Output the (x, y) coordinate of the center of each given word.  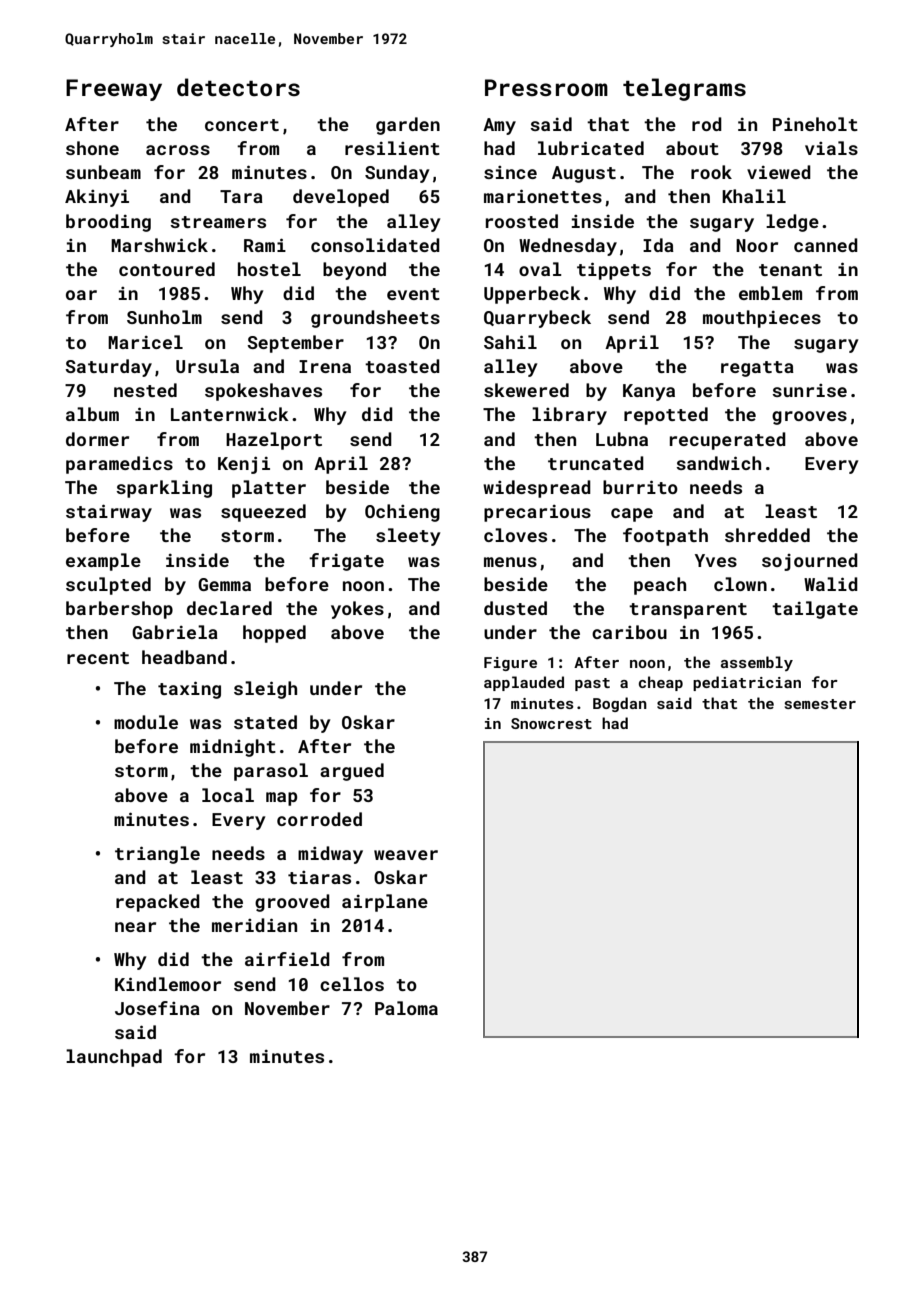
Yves (716, 560)
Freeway (114, 90)
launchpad (114, 1058)
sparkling (164, 489)
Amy (499, 126)
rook (711, 172)
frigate (346, 562)
